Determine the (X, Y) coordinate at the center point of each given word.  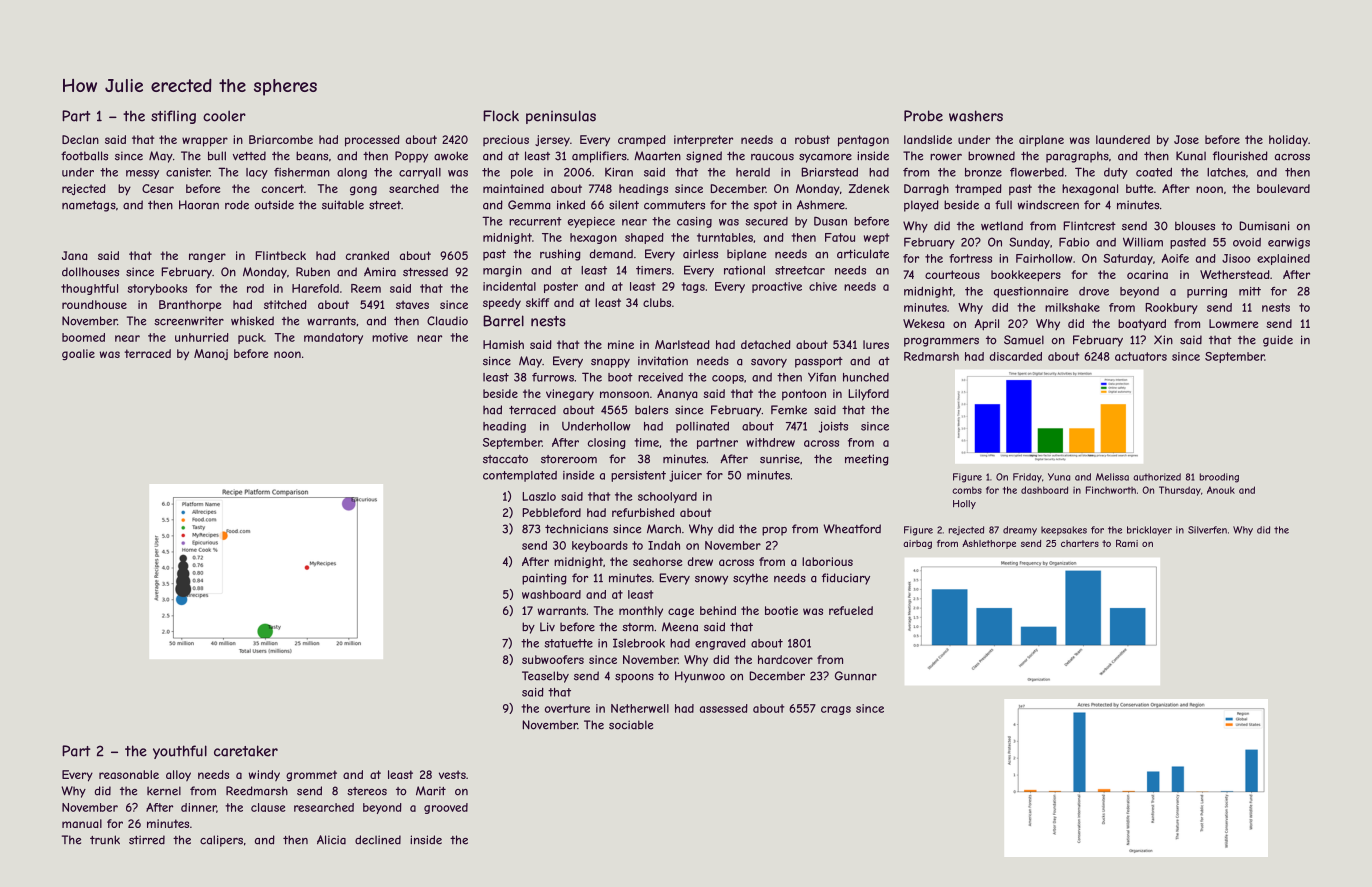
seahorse (657, 561)
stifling (173, 117)
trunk (105, 840)
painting (544, 579)
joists (833, 427)
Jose (1186, 139)
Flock (501, 116)
